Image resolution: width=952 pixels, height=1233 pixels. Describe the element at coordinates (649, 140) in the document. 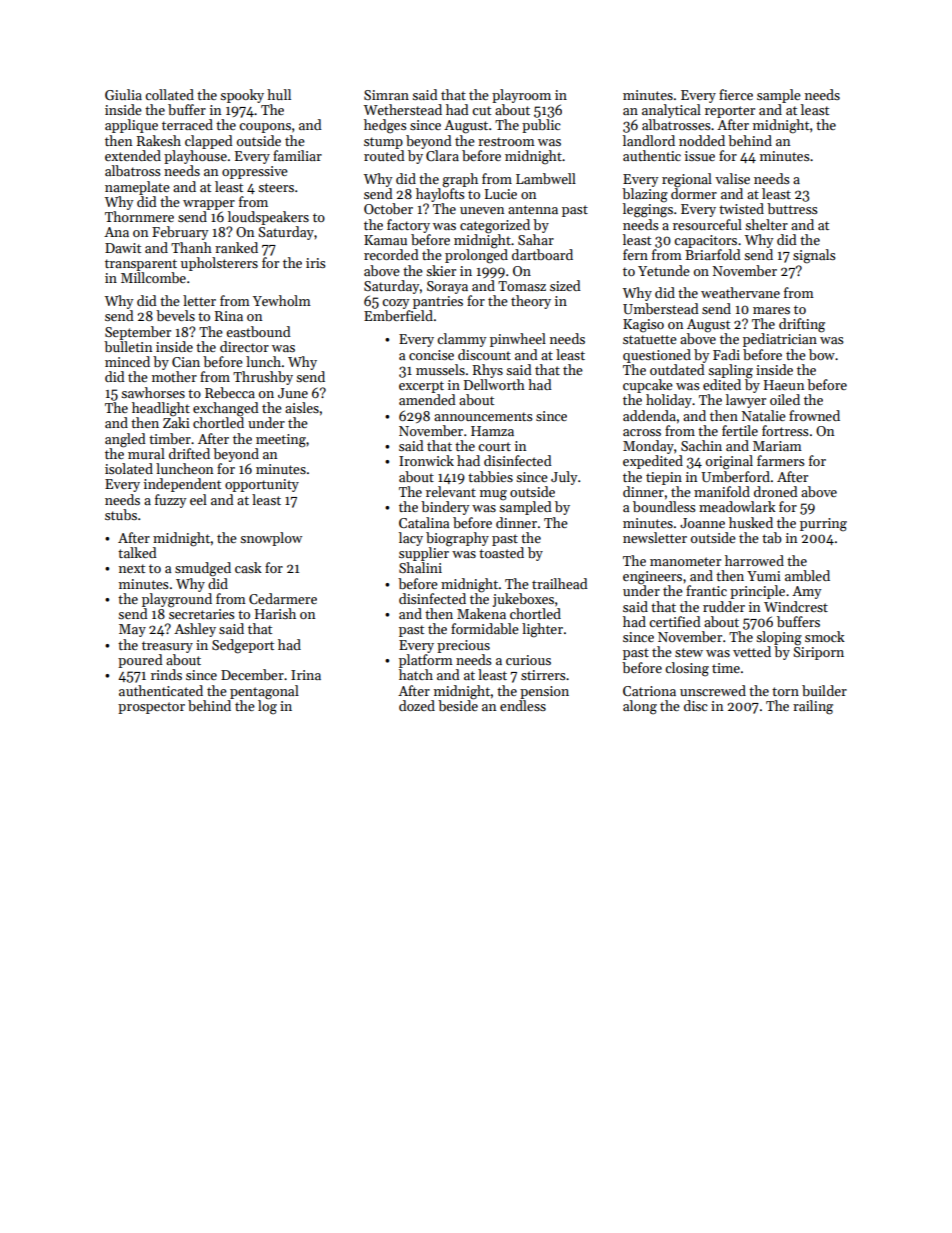

I see `landlord` at that location.
